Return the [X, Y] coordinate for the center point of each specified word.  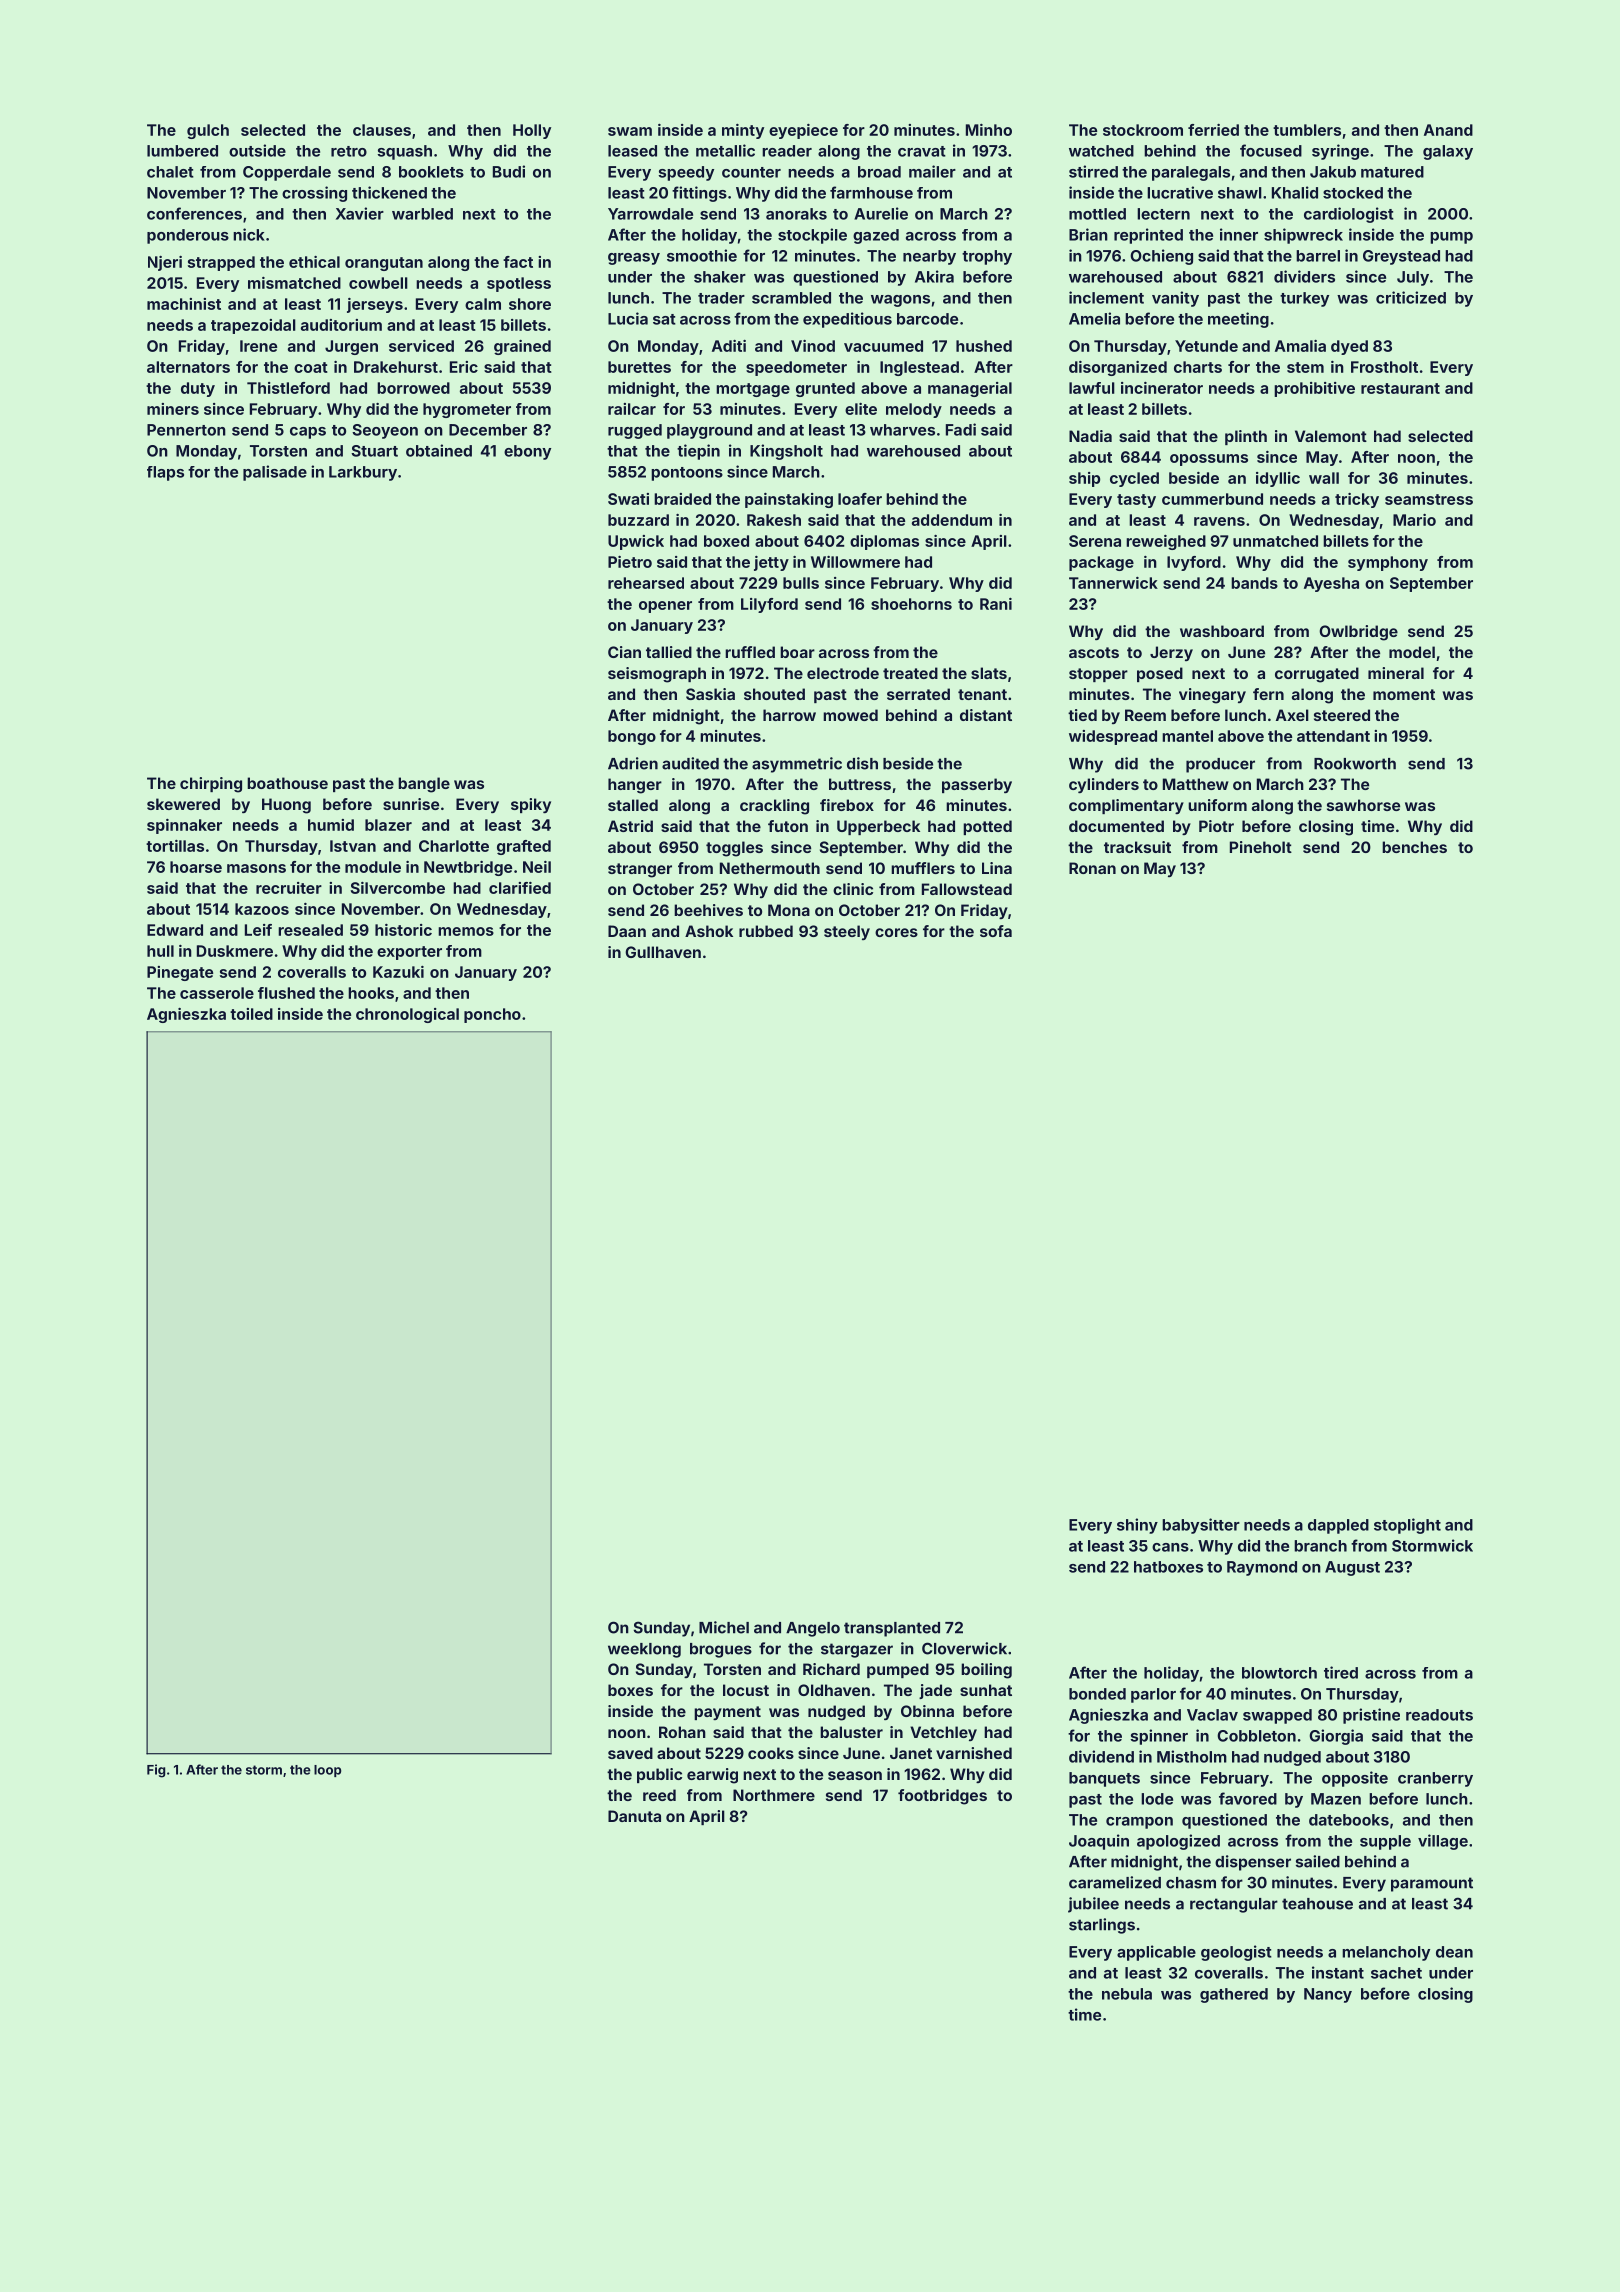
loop [327, 1771]
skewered [183, 804]
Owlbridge [1358, 633]
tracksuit [1137, 847]
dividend [1101, 1756]
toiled [251, 1014]
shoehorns [911, 604]
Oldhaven [834, 1690]
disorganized [1118, 368]
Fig [156, 1771]
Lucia [628, 318]
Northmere [774, 1795]
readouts [1439, 1715]
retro [349, 151]
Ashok [709, 931]
